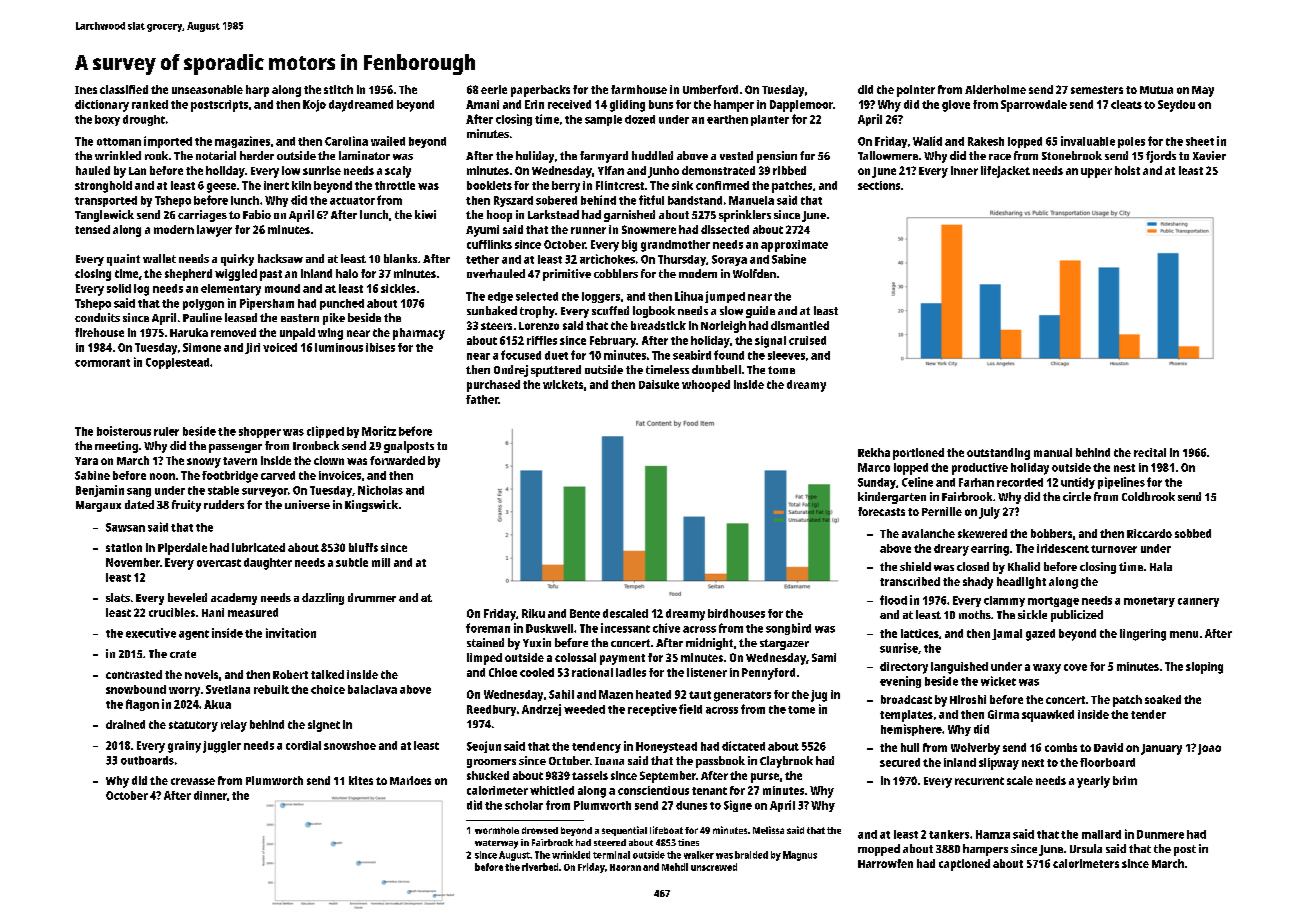 Image resolution: width=1308 pixels, height=924 pixels. What do you see at coordinates (652, 155) in the screenshot?
I see `huddled` at bounding box center [652, 155].
